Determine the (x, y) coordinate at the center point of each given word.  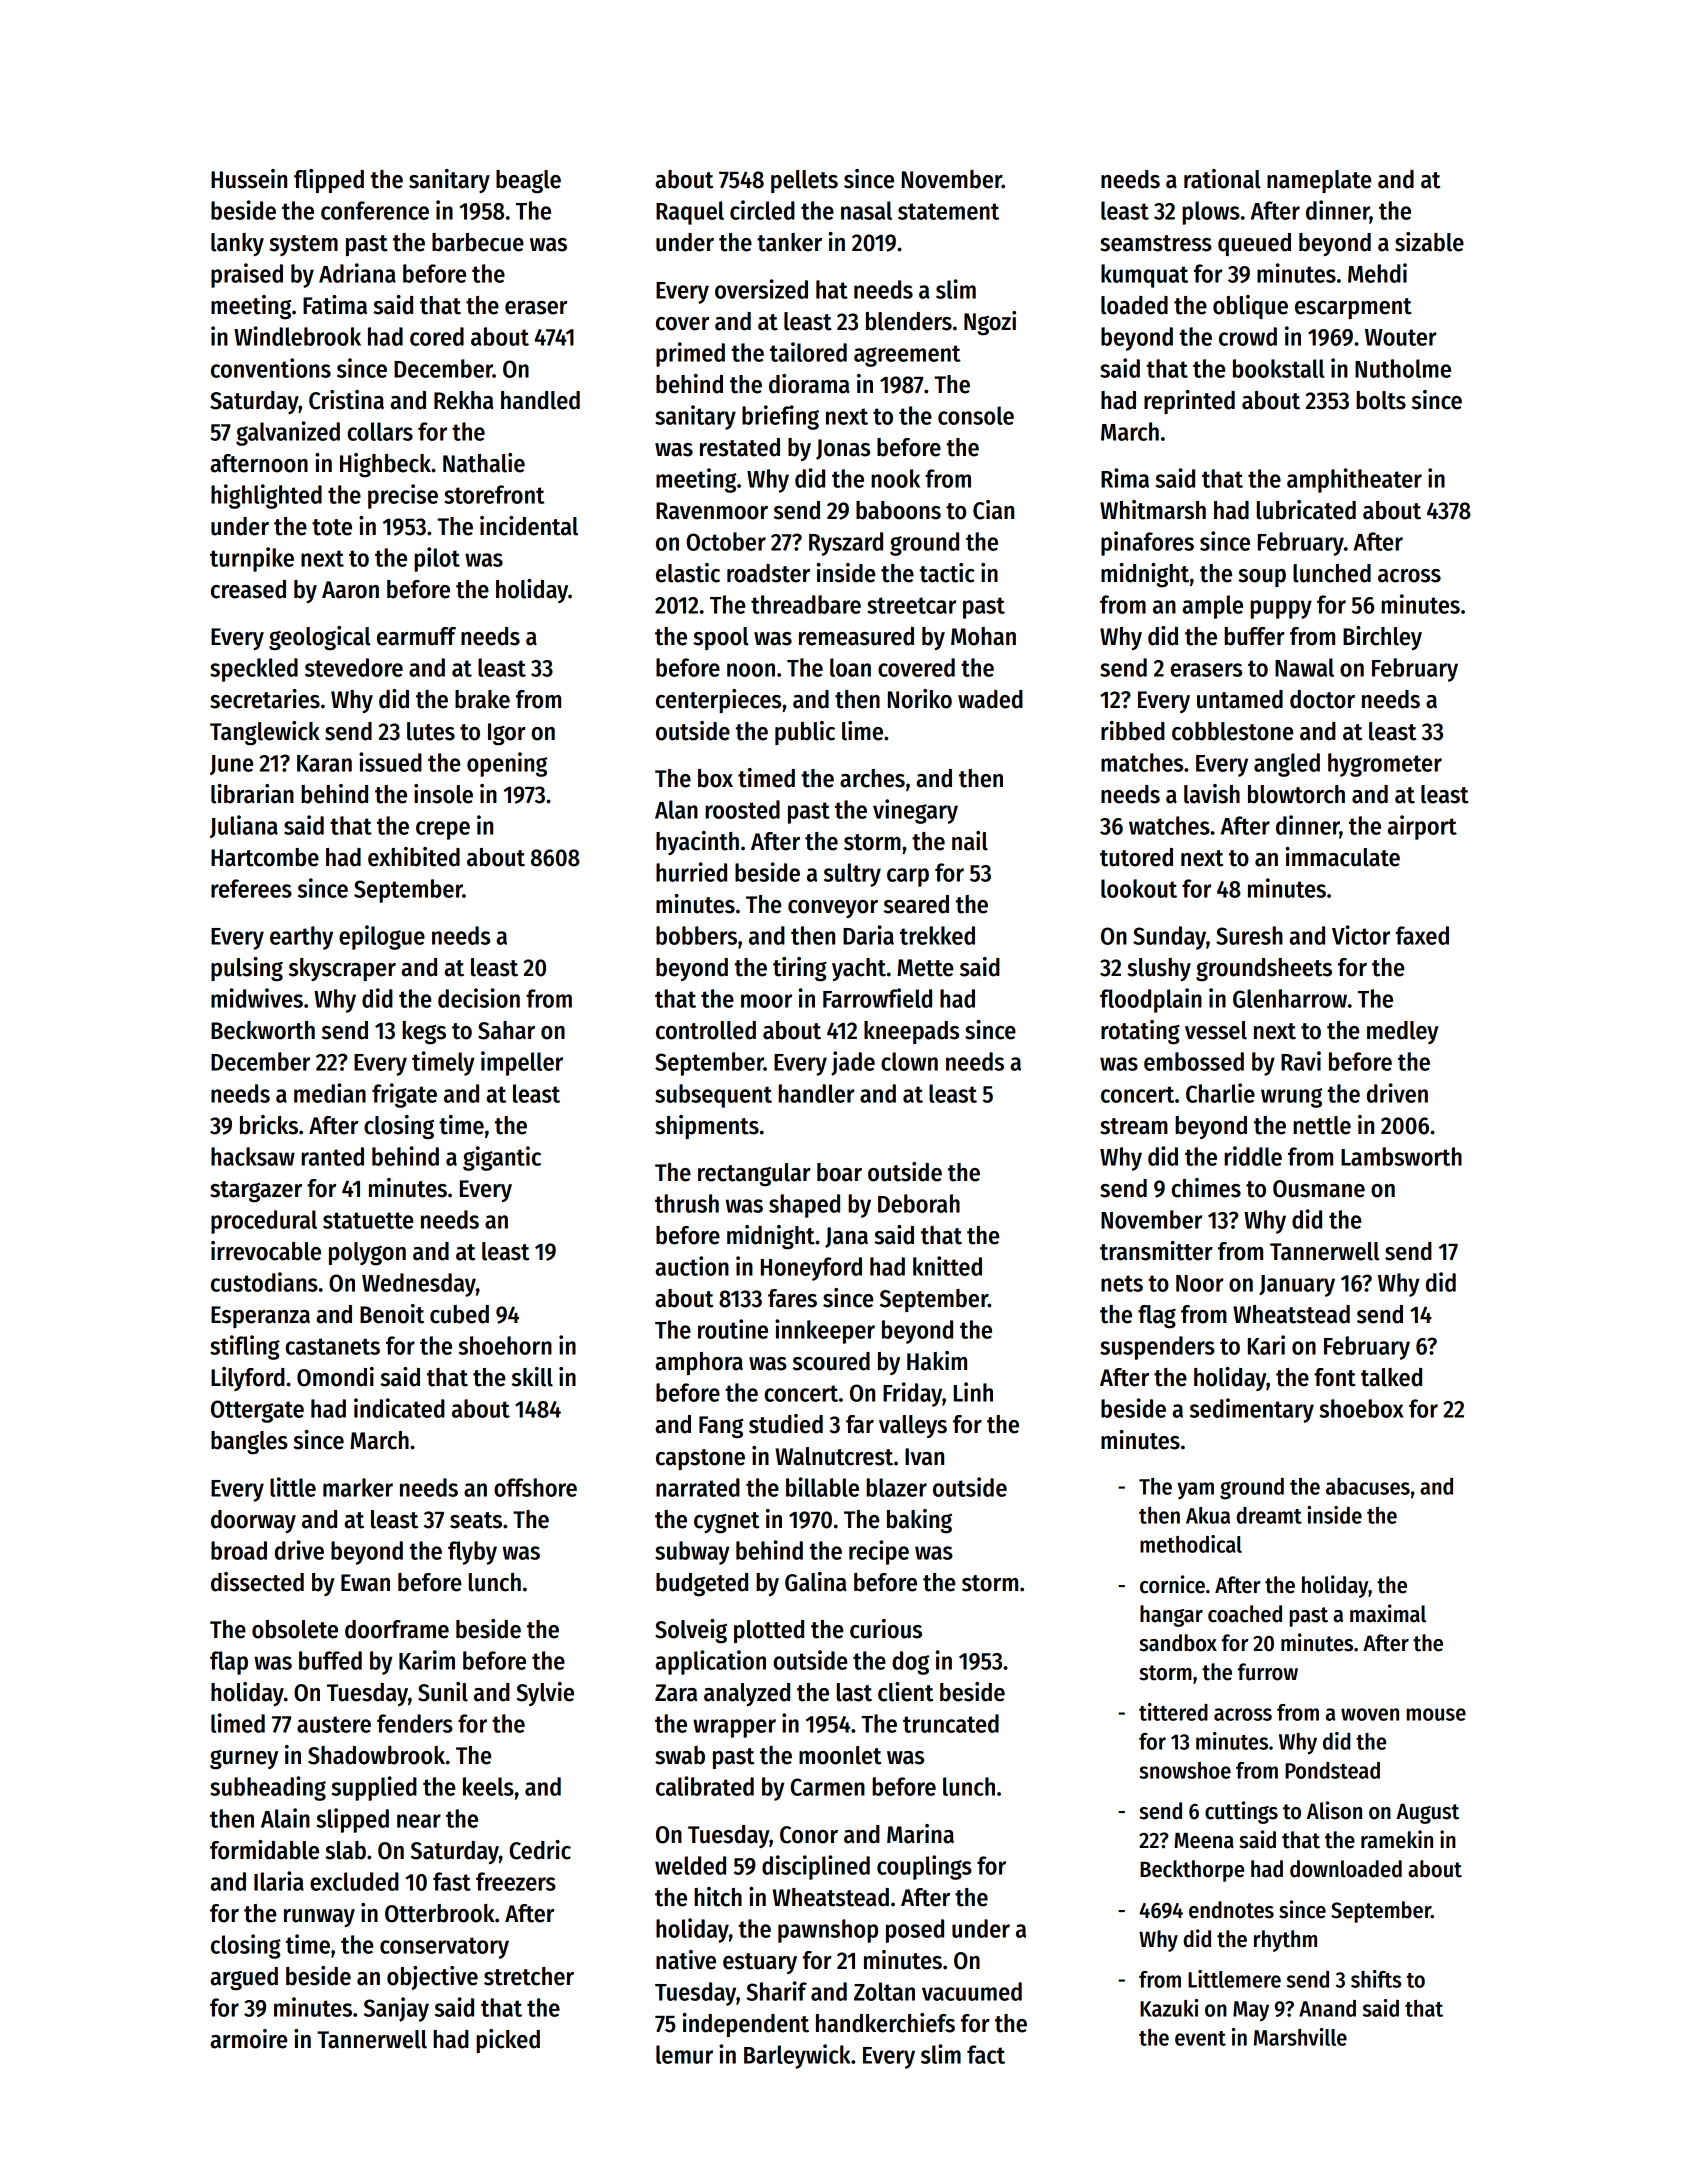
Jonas (843, 449)
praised (247, 275)
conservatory (444, 1948)
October (726, 541)
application (710, 1662)
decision (479, 998)
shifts (1376, 1979)
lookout (1139, 888)
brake (482, 699)
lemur (684, 2054)
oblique (1250, 307)
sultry (852, 875)
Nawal (1304, 667)
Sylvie (545, 1694)
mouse (1436, 1714)
